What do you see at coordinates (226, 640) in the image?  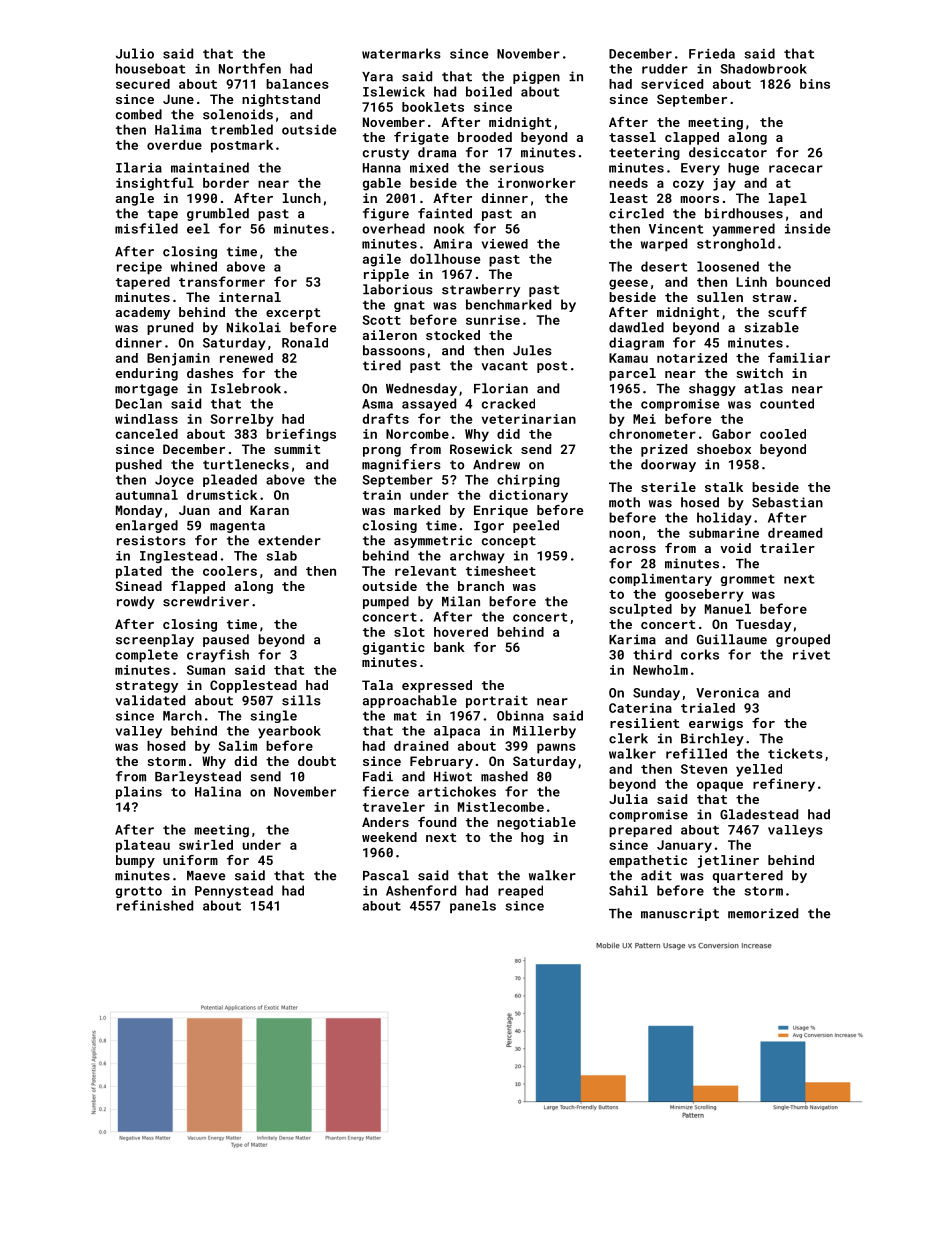 I see `paused` at bounding box center [226, 640].
